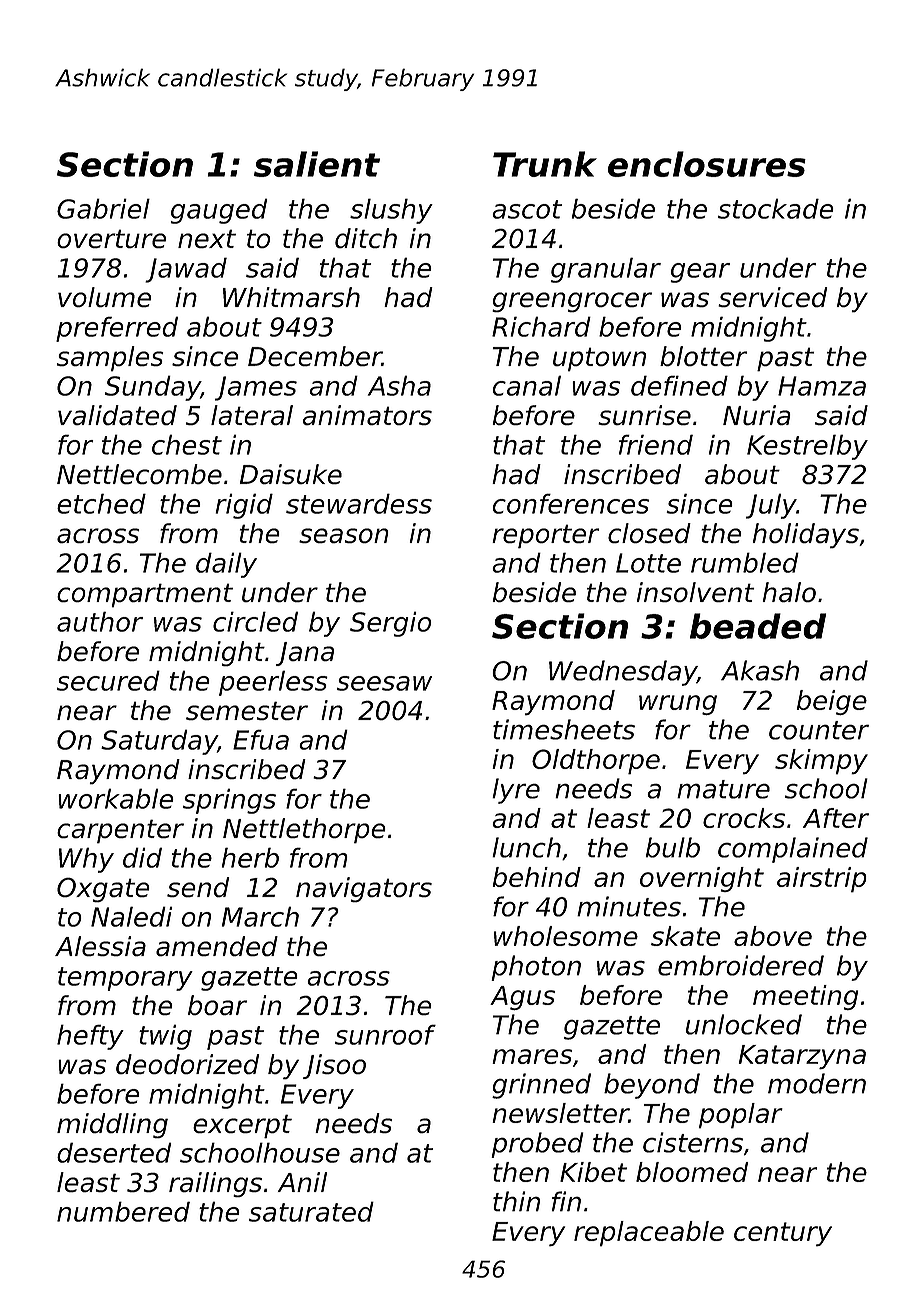  What do you see at coordinates (125, 979) in the screenshot?
I see `temporary` at bounding box center [125, 979].
